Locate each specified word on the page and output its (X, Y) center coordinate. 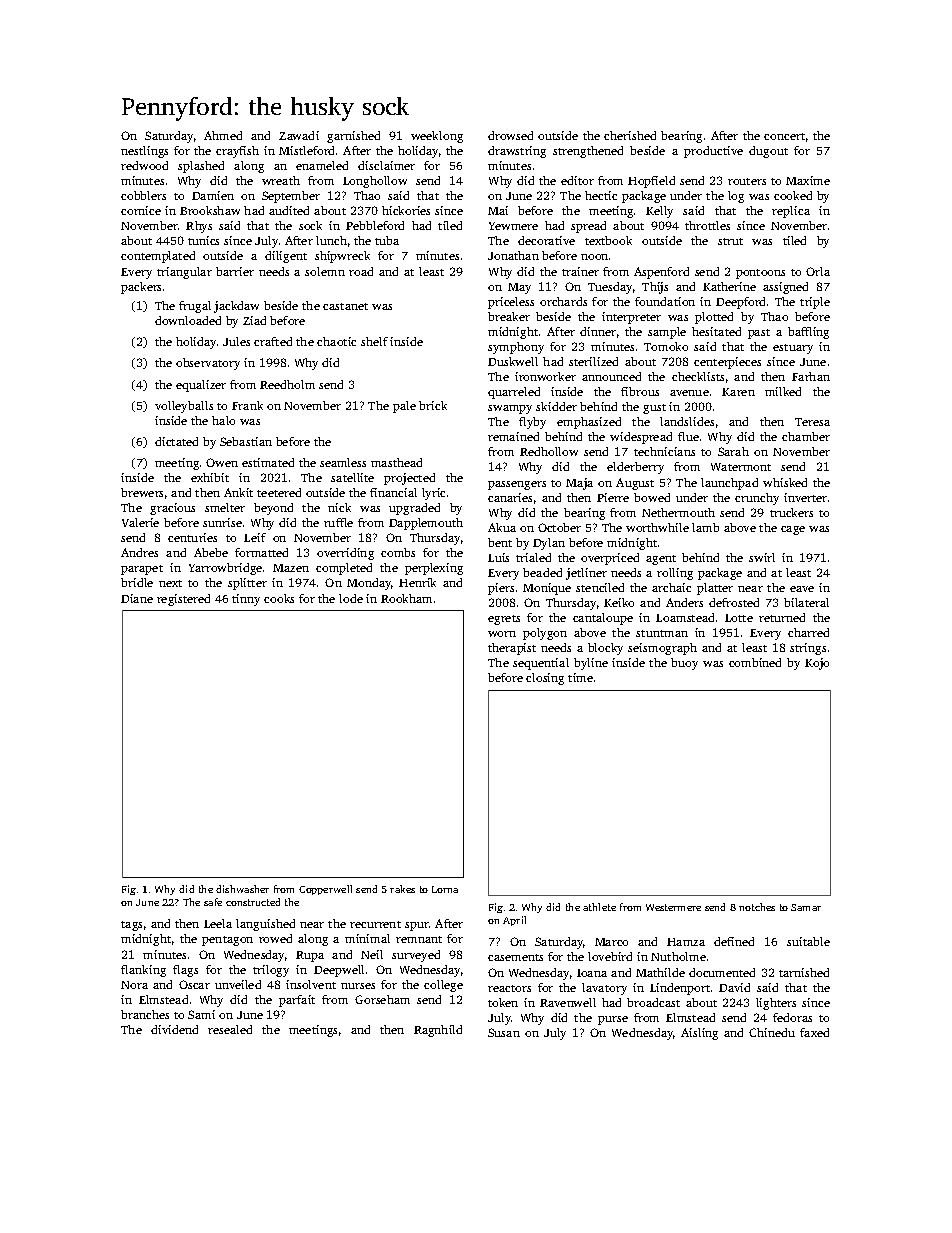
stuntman (662, 633)
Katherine (729, 286)
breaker (509, 316)
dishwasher (242, 889)
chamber (806, 436)
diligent (286, 257)
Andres (139, 552)
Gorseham (382, 999)
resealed (230, 1029)
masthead (396, 462)
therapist (512, 649)
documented (722, 972)
